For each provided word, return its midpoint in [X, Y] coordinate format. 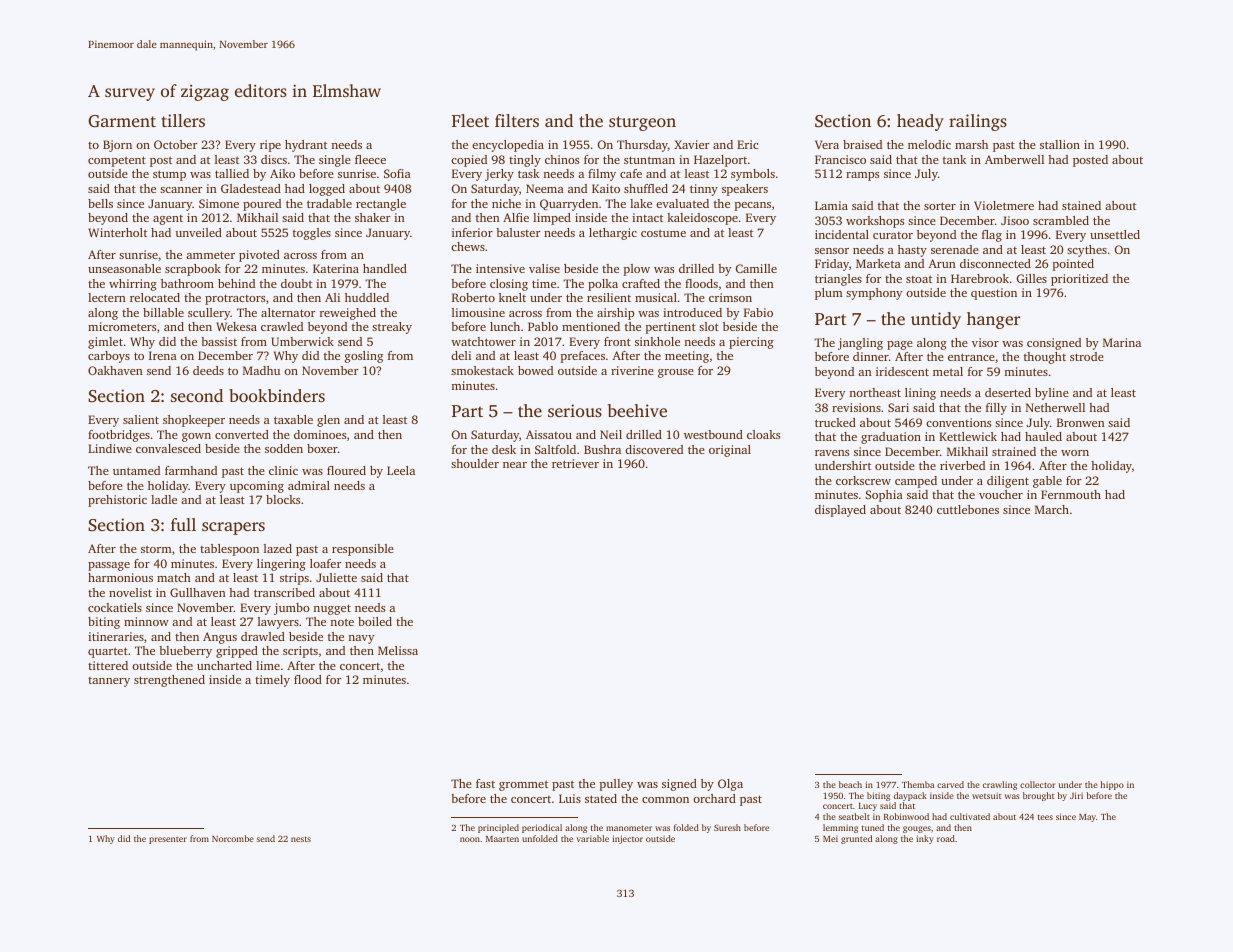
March [1052, 509]
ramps [862, 176]
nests [301, 839]
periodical [542, 828]
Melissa [398, 650]
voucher [1001, 494]
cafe [631, 173]
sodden [284, 448]
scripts [300, 652]
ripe [270, 146]
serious [575, 410]
